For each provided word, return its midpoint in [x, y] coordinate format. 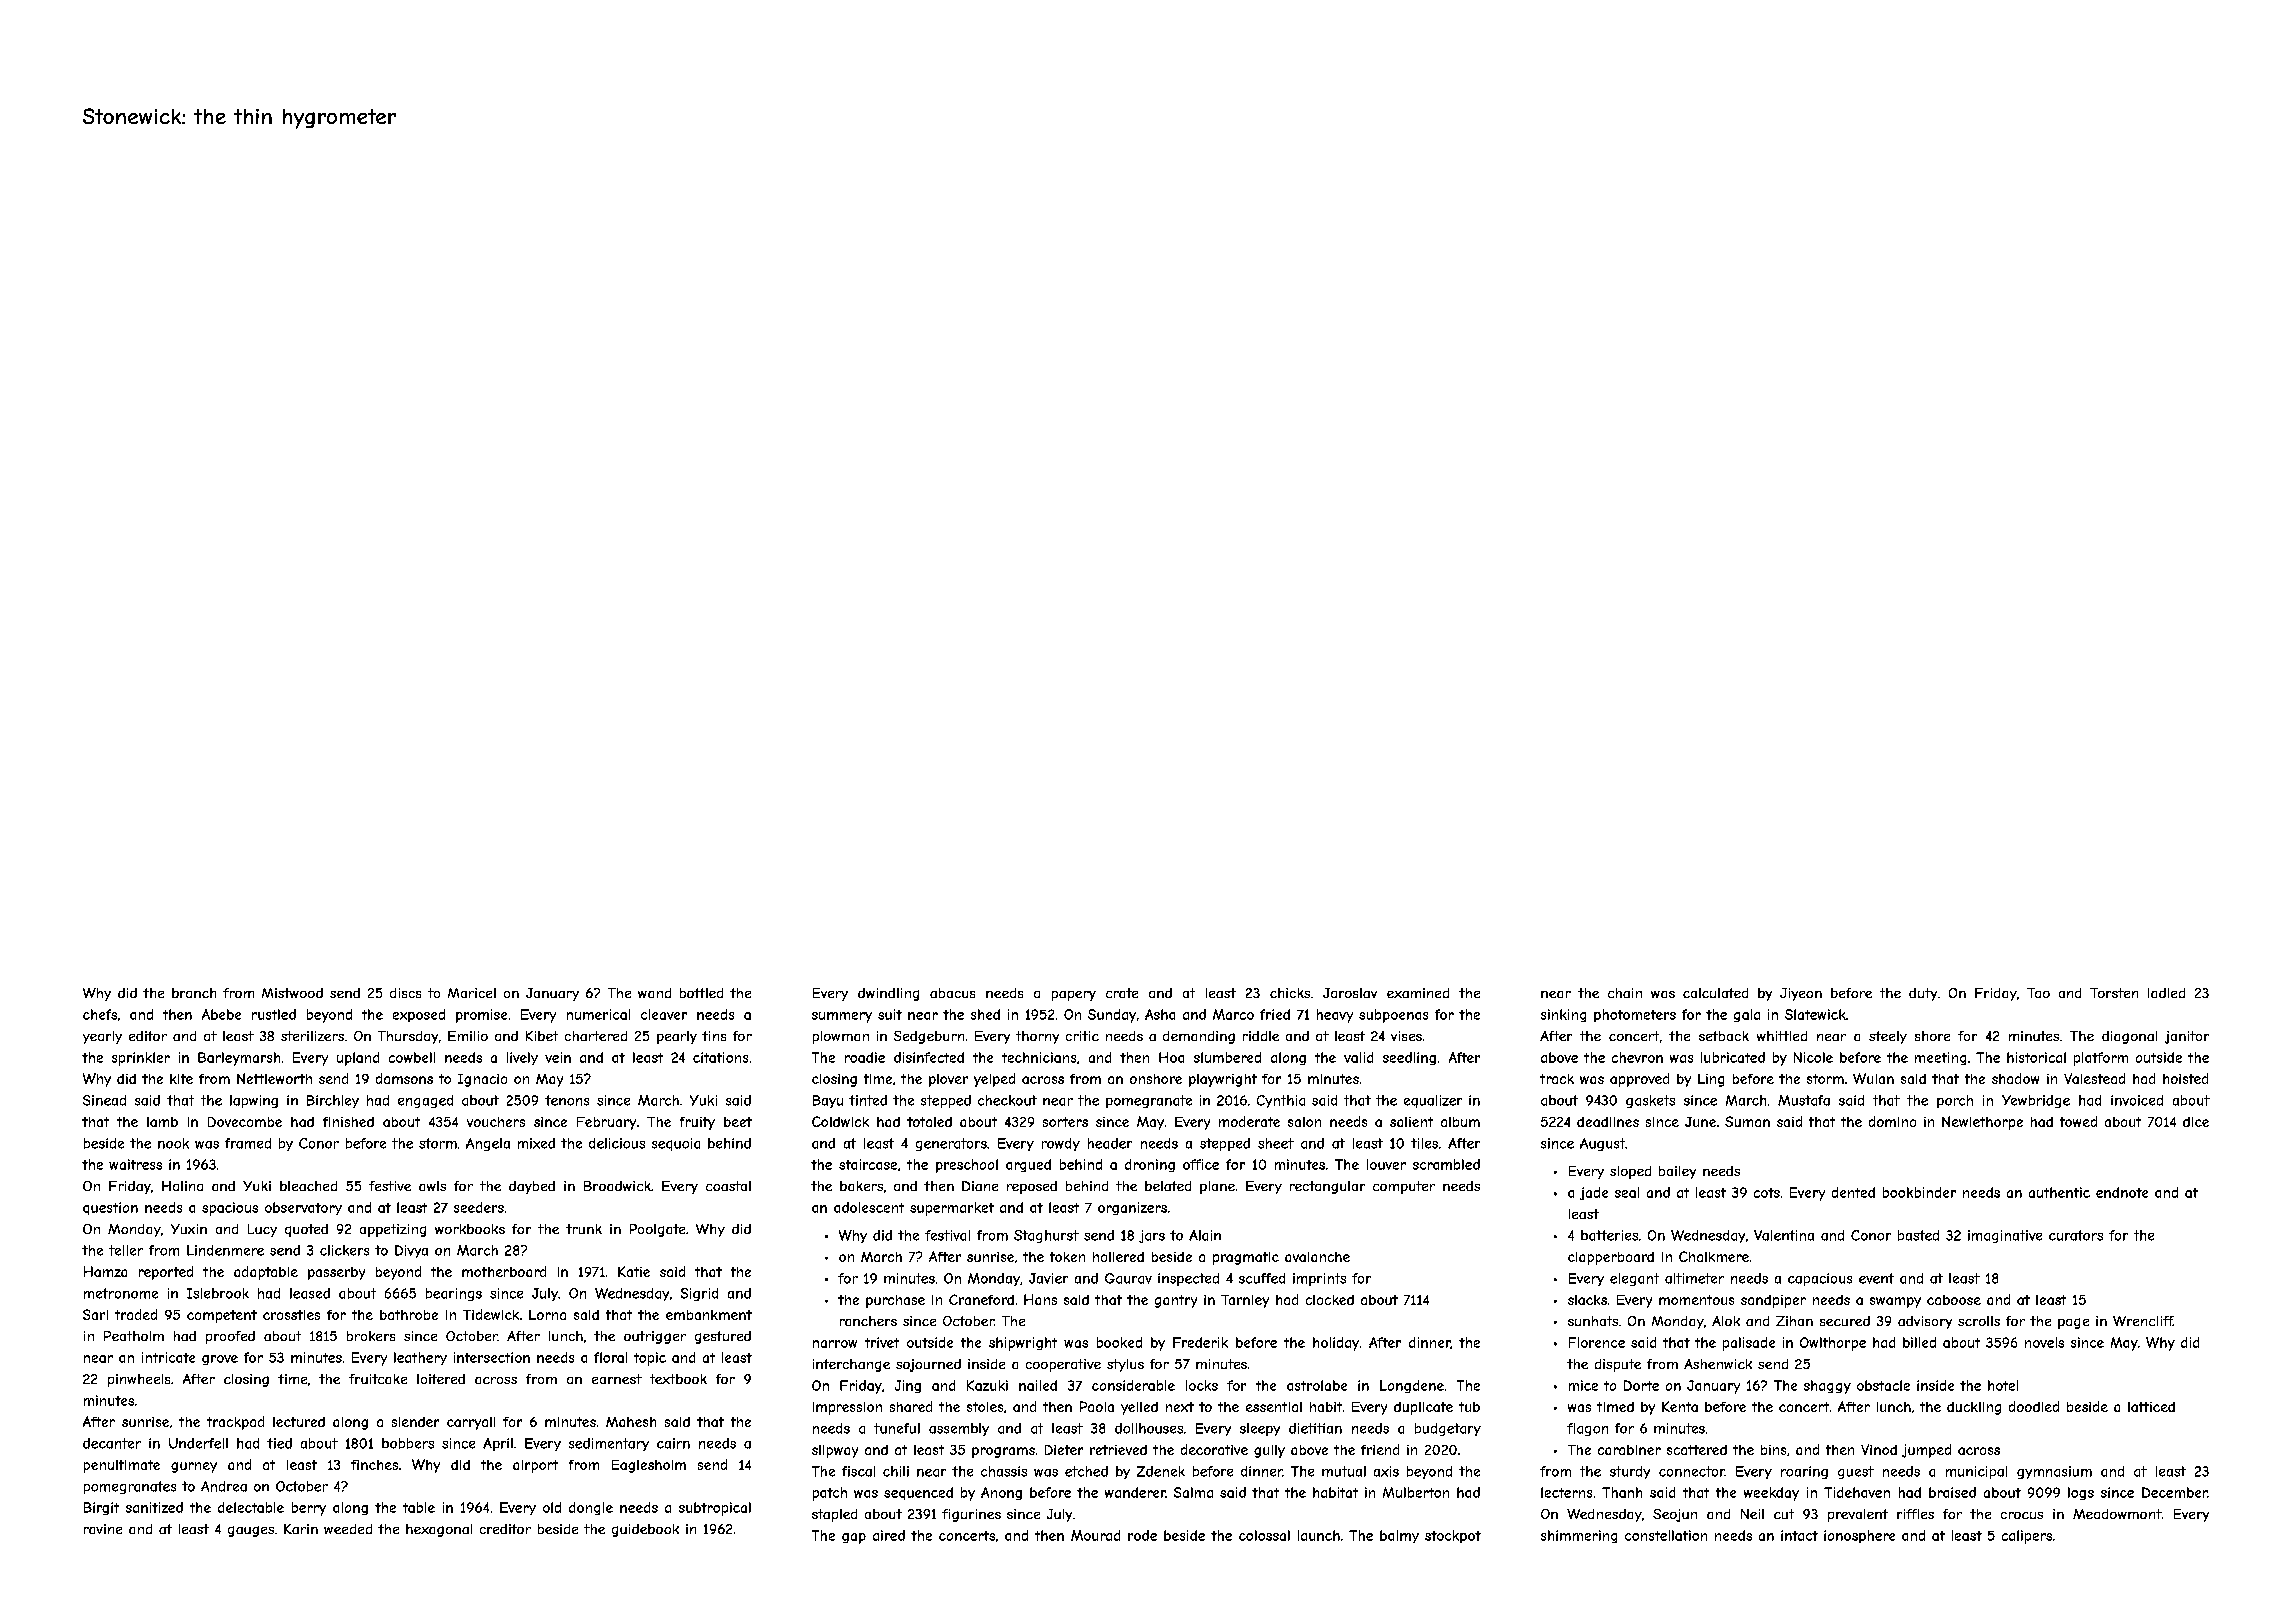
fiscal [858, 1471]
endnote [2122, 1192]
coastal [728, 1186]
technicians [1039, 1057]
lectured [299, 1422]
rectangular [1327, 1187]
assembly [959, 1429]
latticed [2151, 1407]
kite [181, 1079]
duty [1923, 994]
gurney [194, 1467]
